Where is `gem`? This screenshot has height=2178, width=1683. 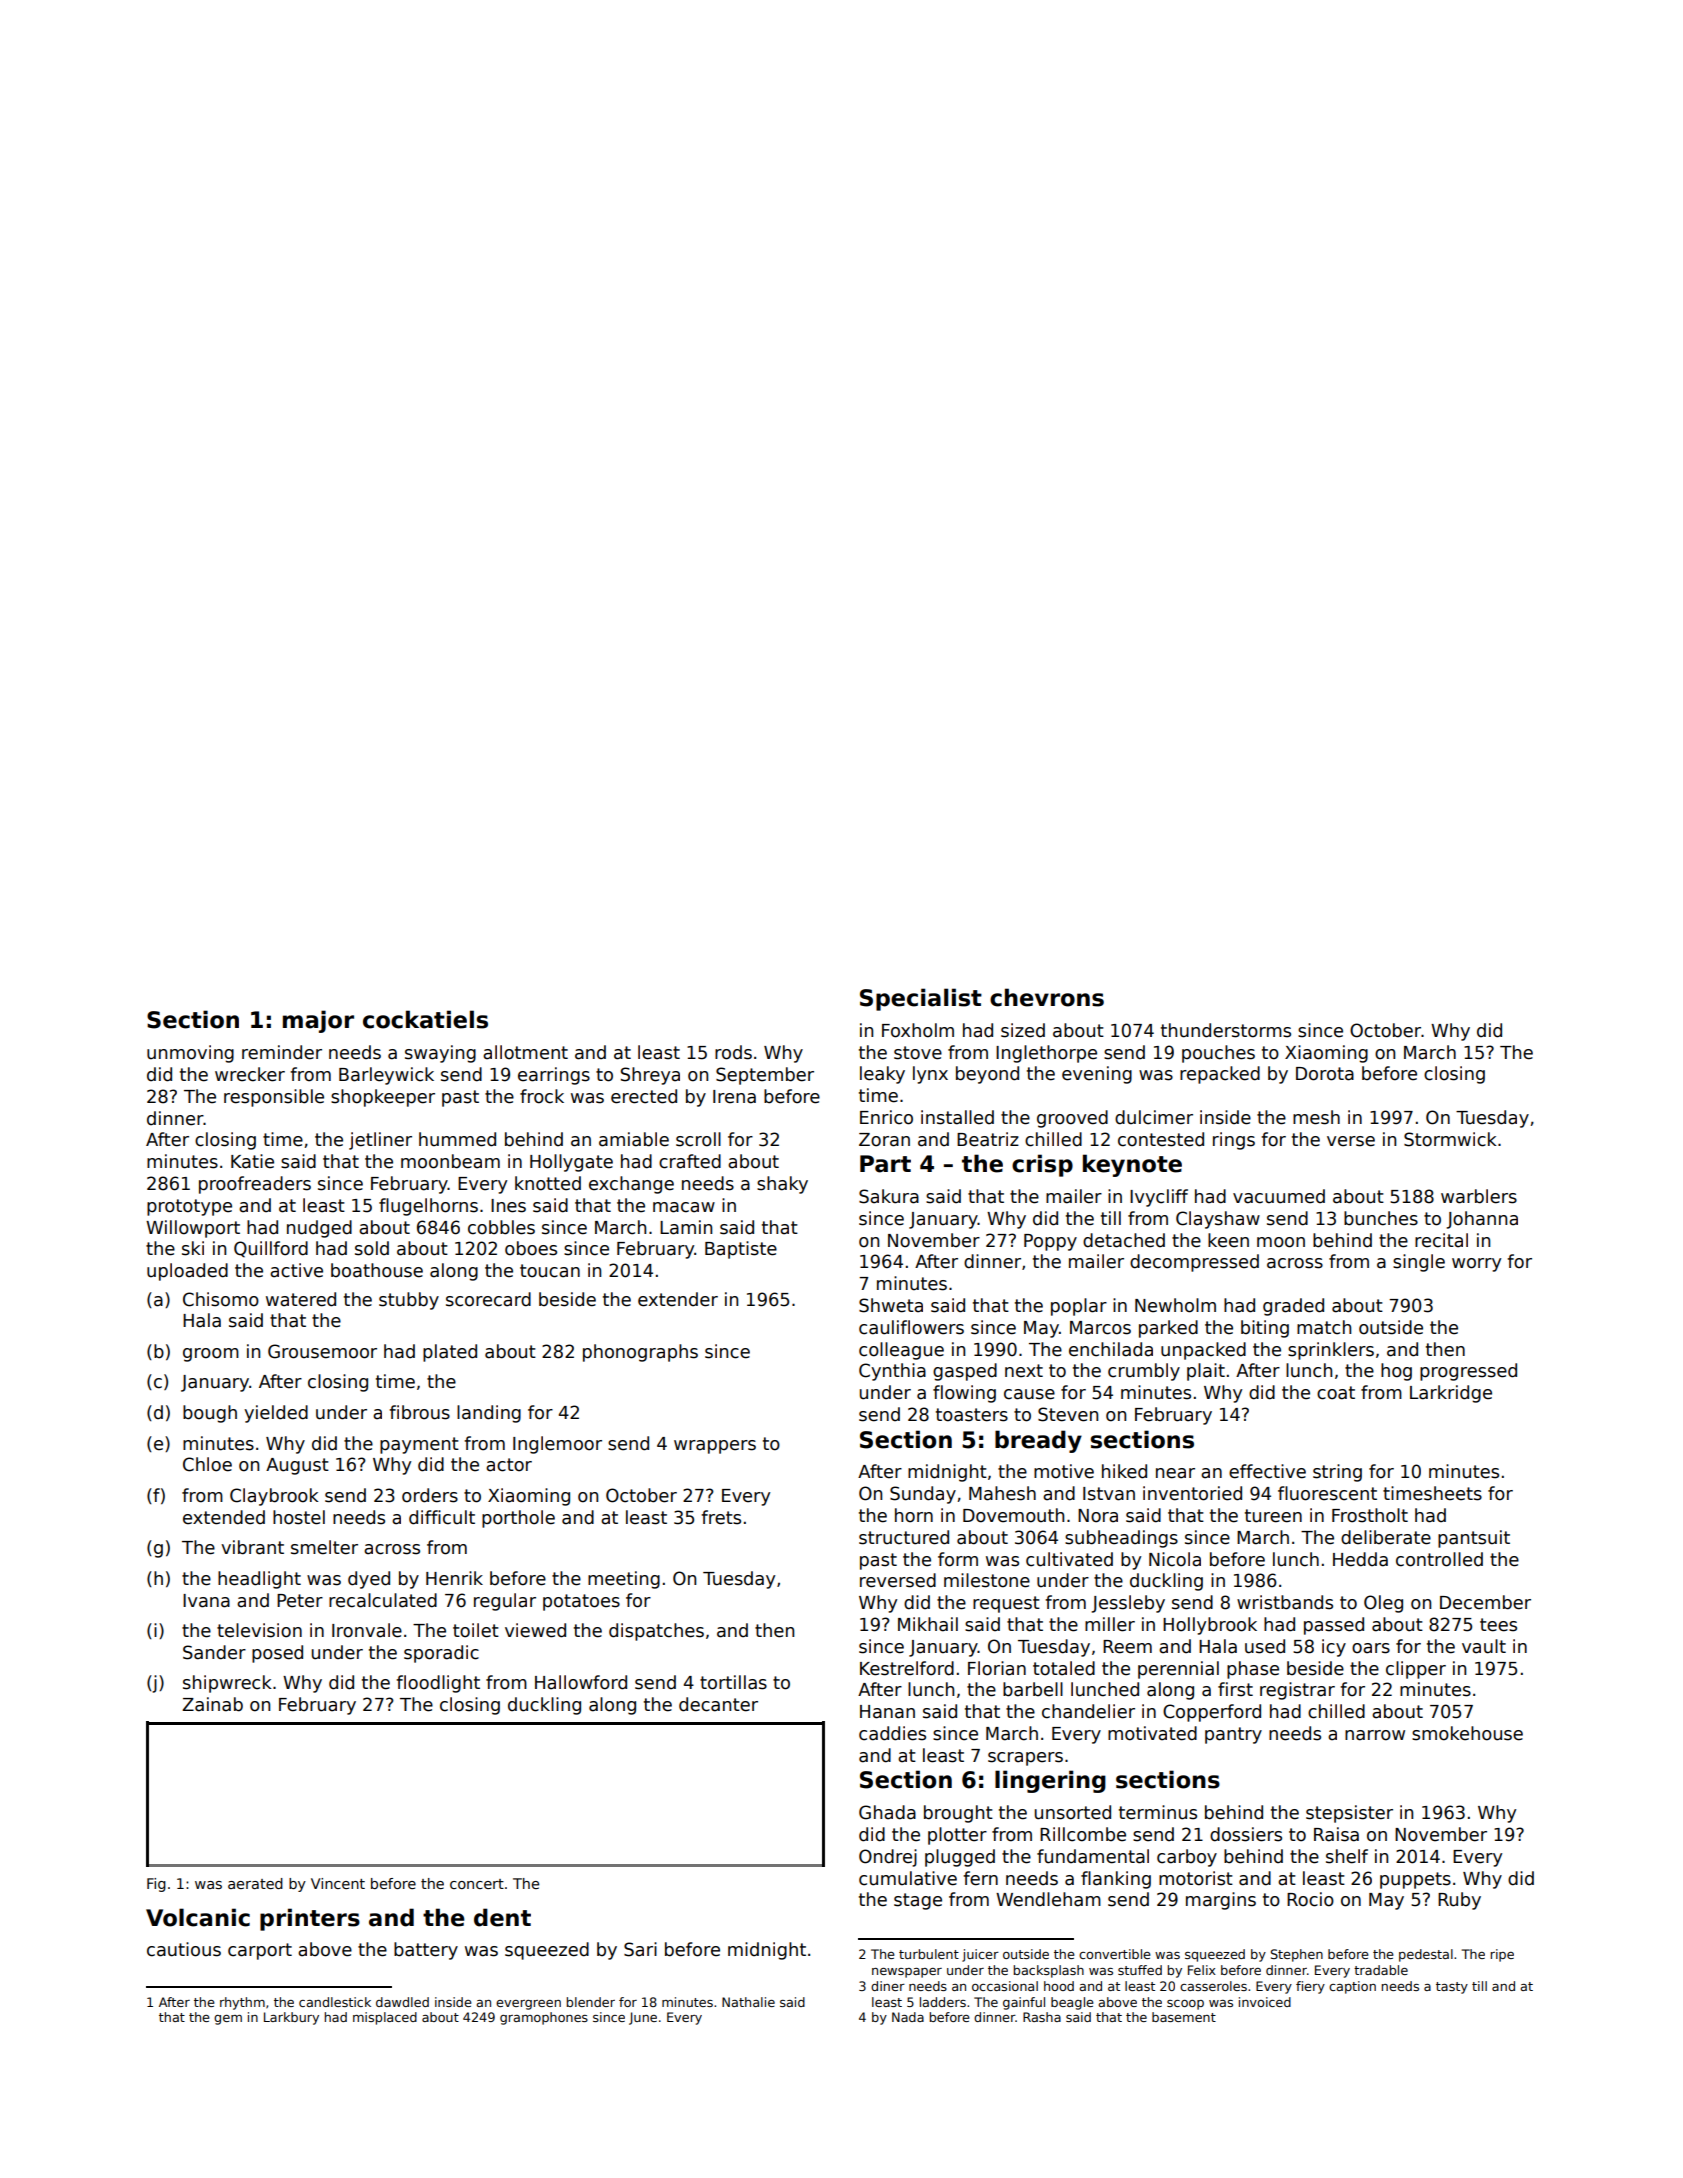 gem is located at coordinates (228, 2020).
